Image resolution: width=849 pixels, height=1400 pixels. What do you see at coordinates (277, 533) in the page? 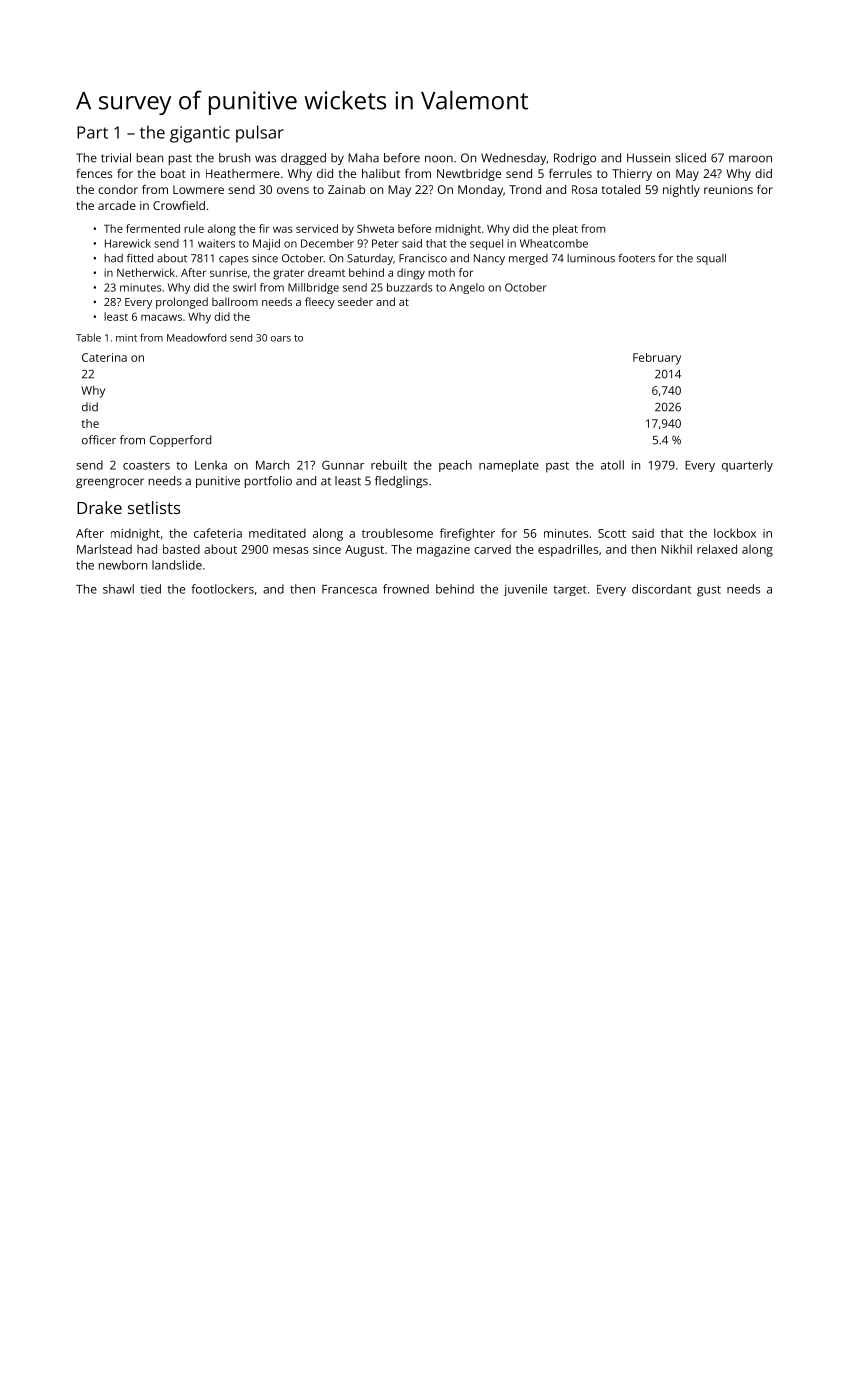
I see `meditated` at bounding box center [277, 533].
